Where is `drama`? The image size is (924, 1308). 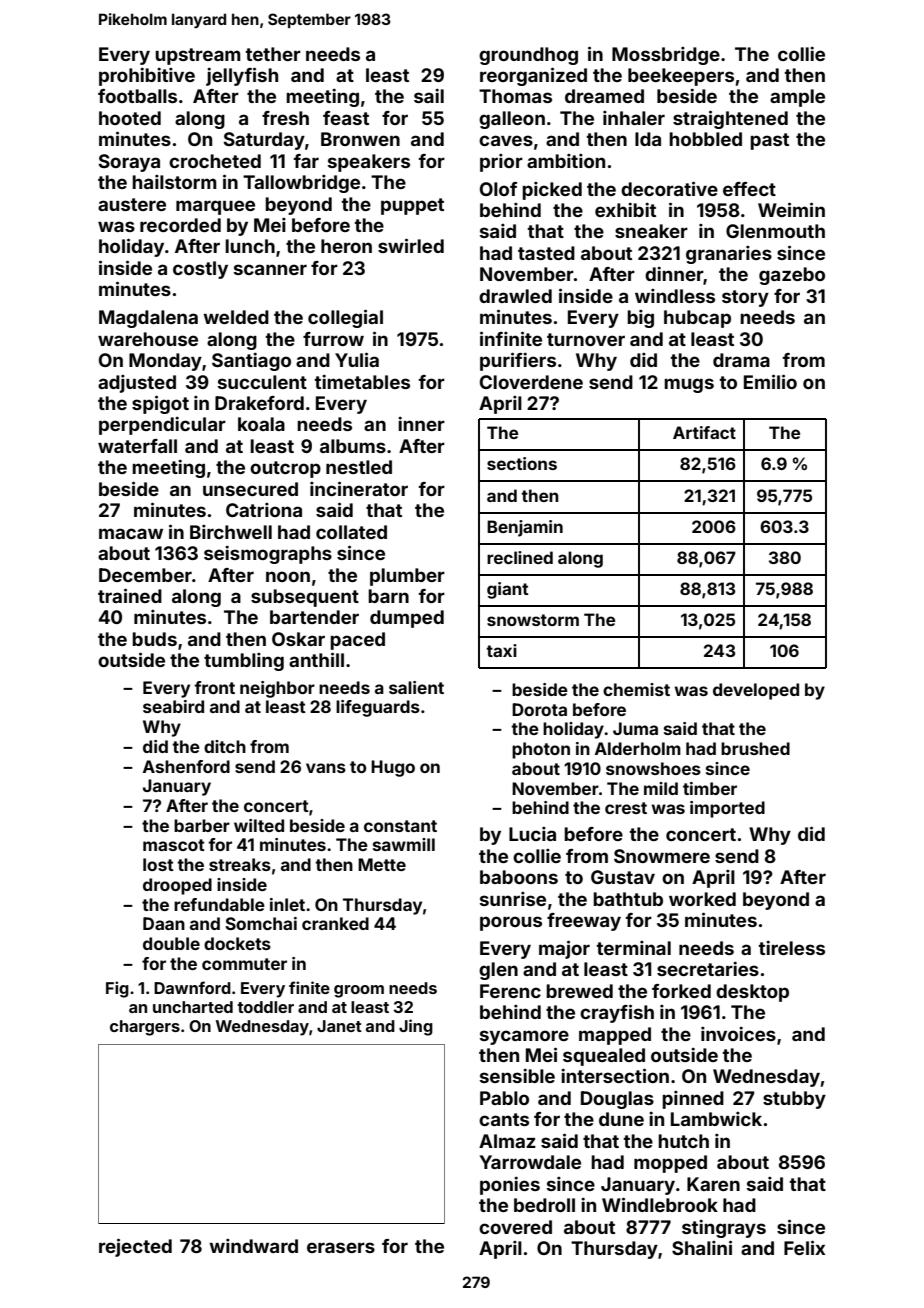
drama is located at coordinates (741, 360).
